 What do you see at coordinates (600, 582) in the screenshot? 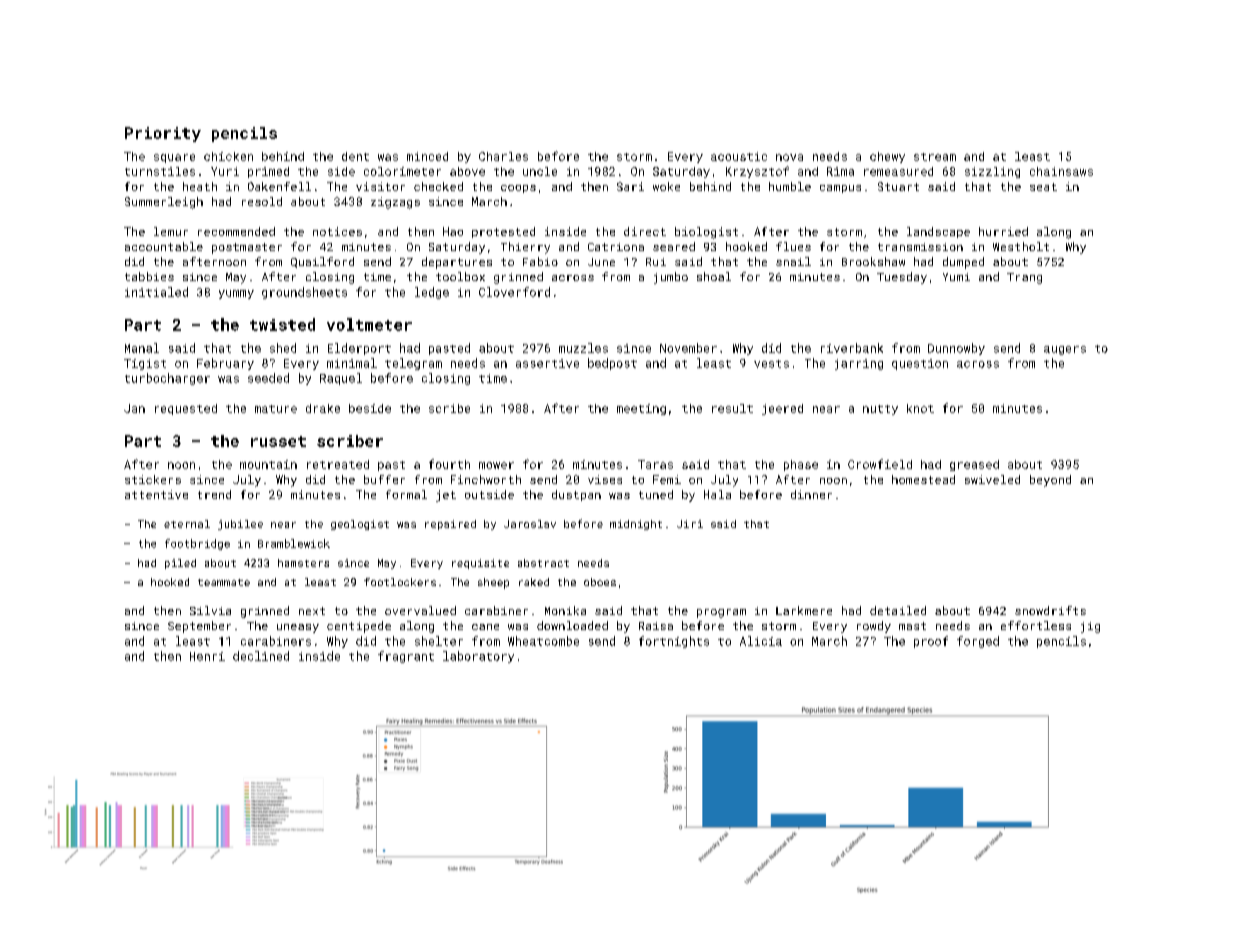
I see `oboes` at bounding box center [600, 582].
